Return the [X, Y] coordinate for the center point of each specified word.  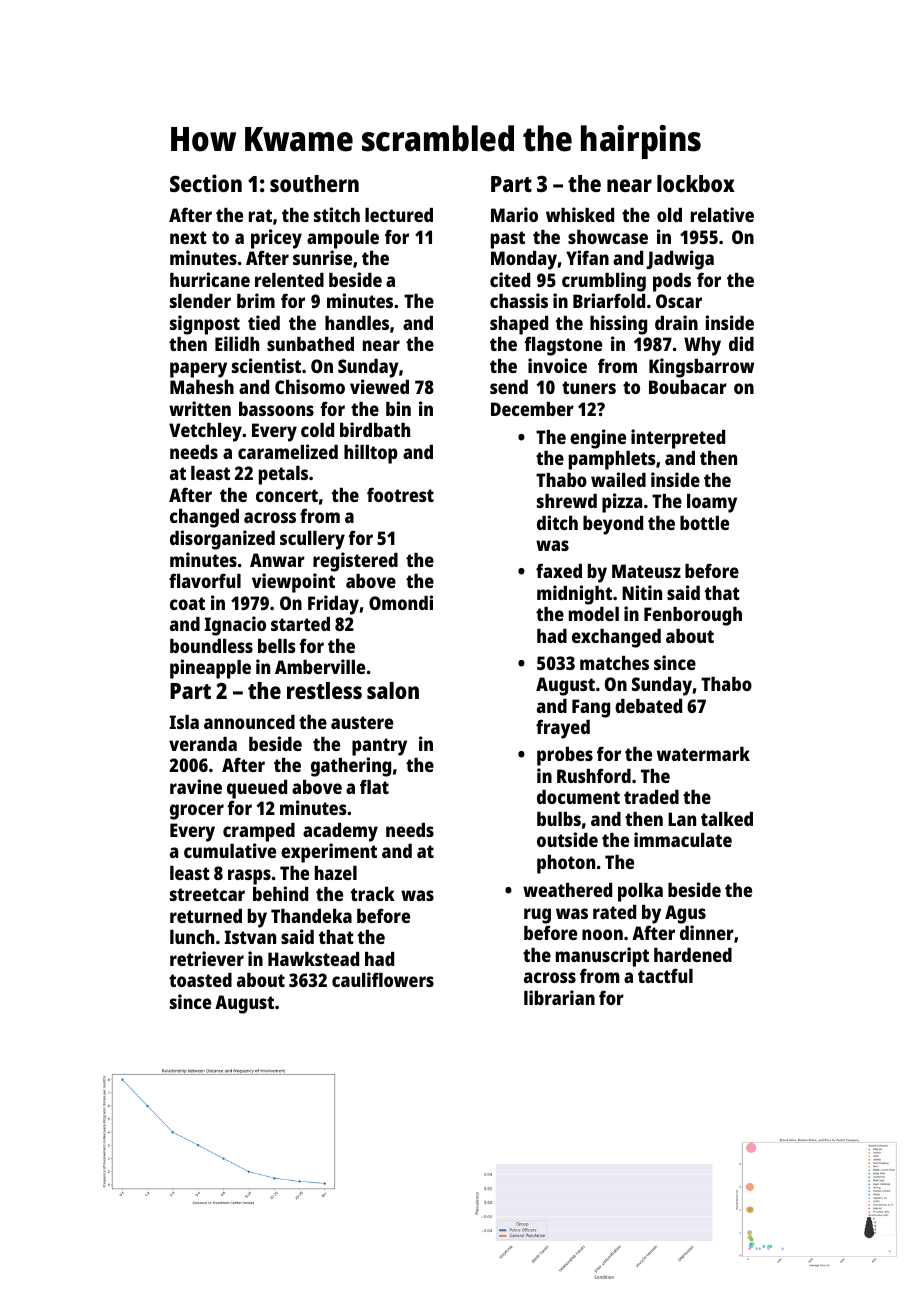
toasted [200, 980]
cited [510, 279]
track [372, 894]
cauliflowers [383, 979]
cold [317, 430]
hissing [618, 325]
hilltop [371, 454]
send [509, 387]
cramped [259, 832]
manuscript [602, 957]
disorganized [222, 540]
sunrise [322, 257]
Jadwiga [680, 260]
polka [640, 892]
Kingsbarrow [701, 368]
